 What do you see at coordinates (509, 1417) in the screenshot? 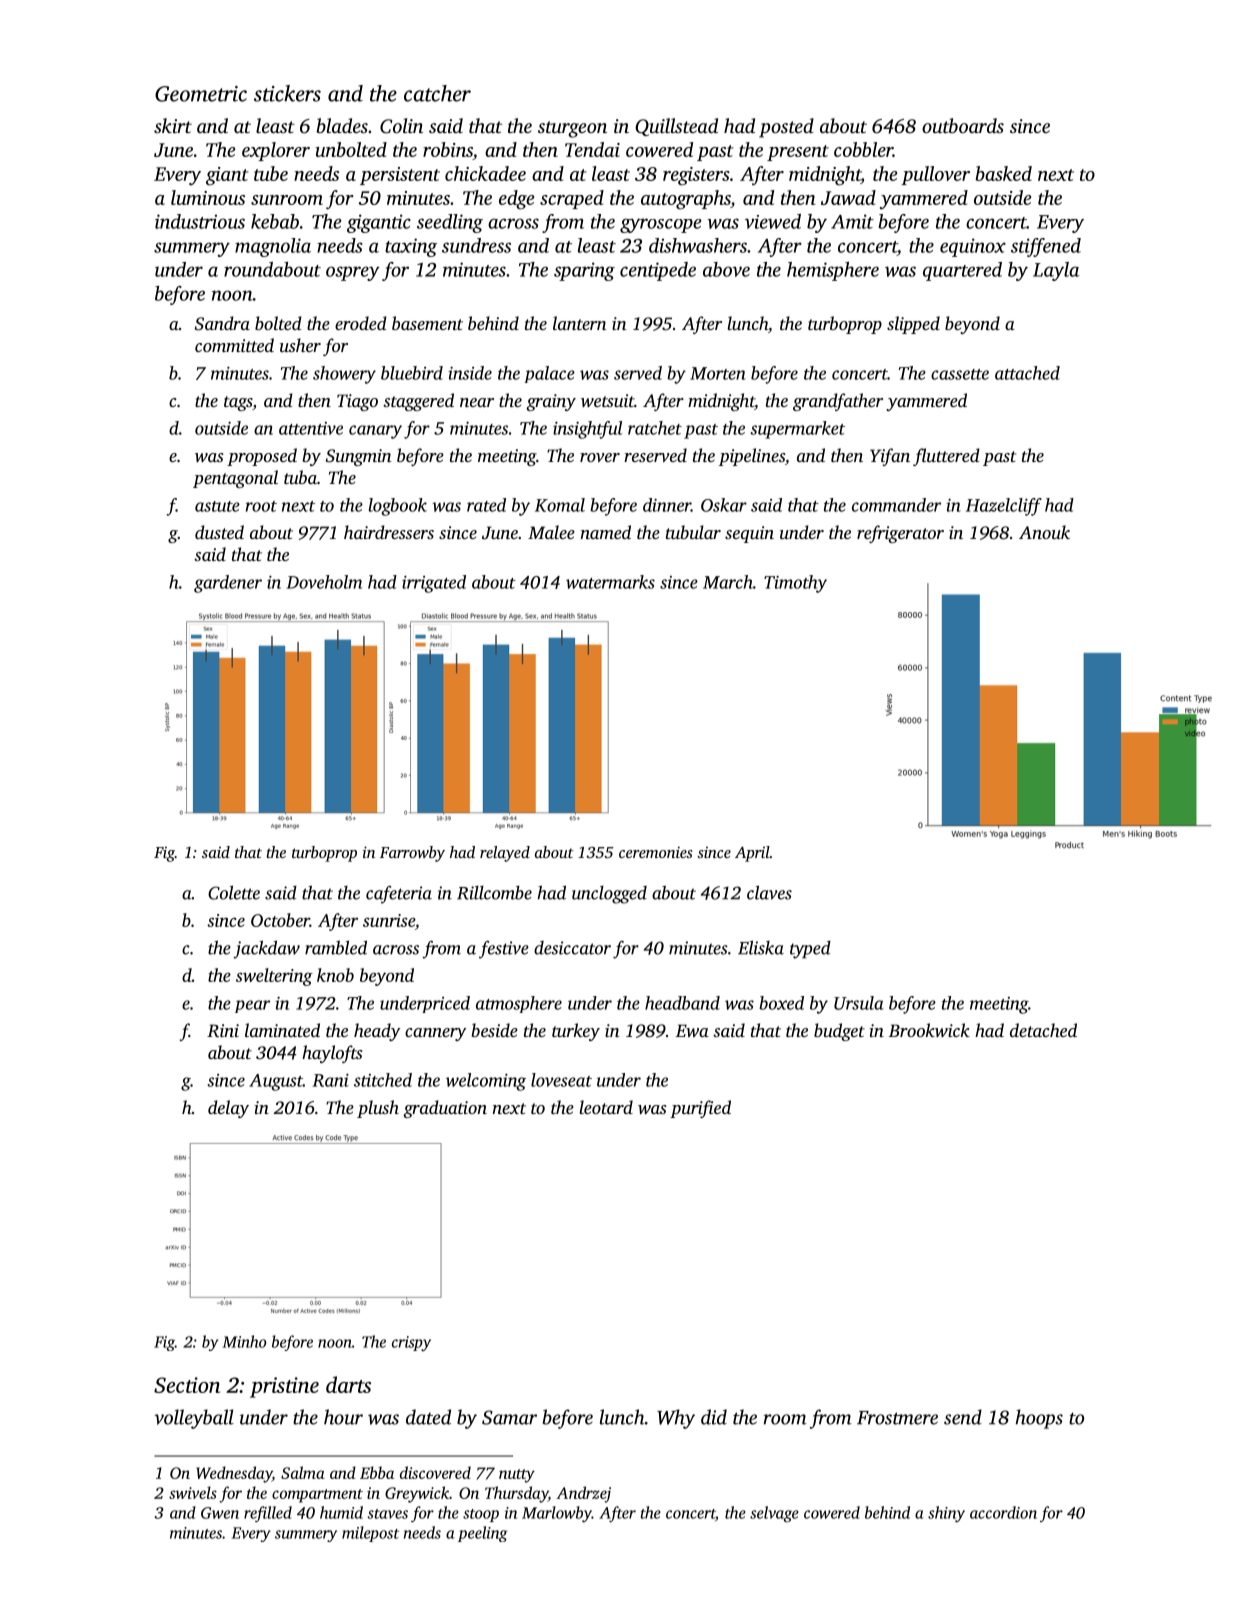
I see `Samar` at bounding box center [509, 1417].
